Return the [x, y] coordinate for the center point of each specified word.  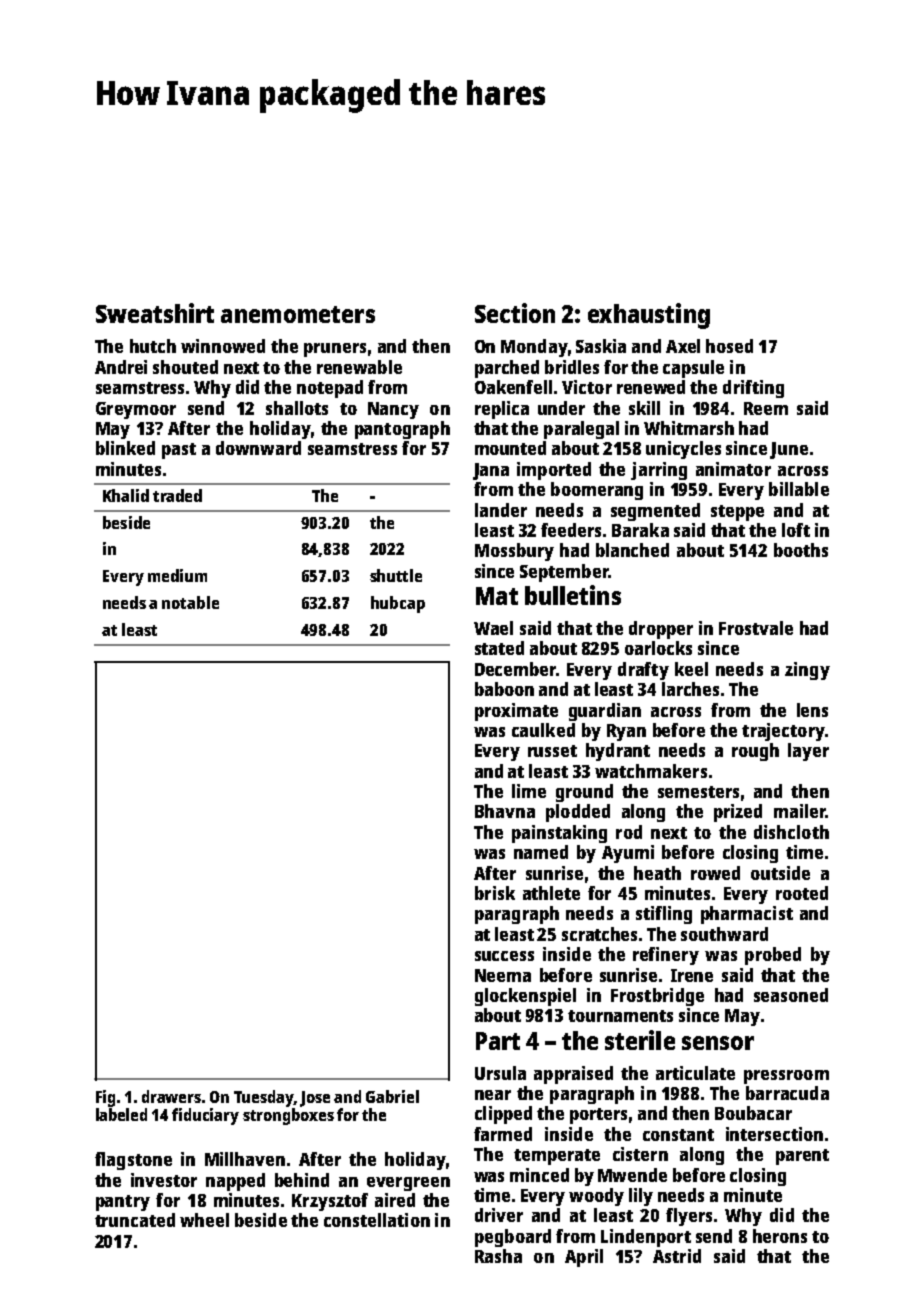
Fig [105, 1098]
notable [190, 602]
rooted [802, 893]
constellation [377, 1220]
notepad [330, 389]
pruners [335, 350]
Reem [766, 408]
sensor [718, 1043]
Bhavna [505, 811]
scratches [599, 934]
